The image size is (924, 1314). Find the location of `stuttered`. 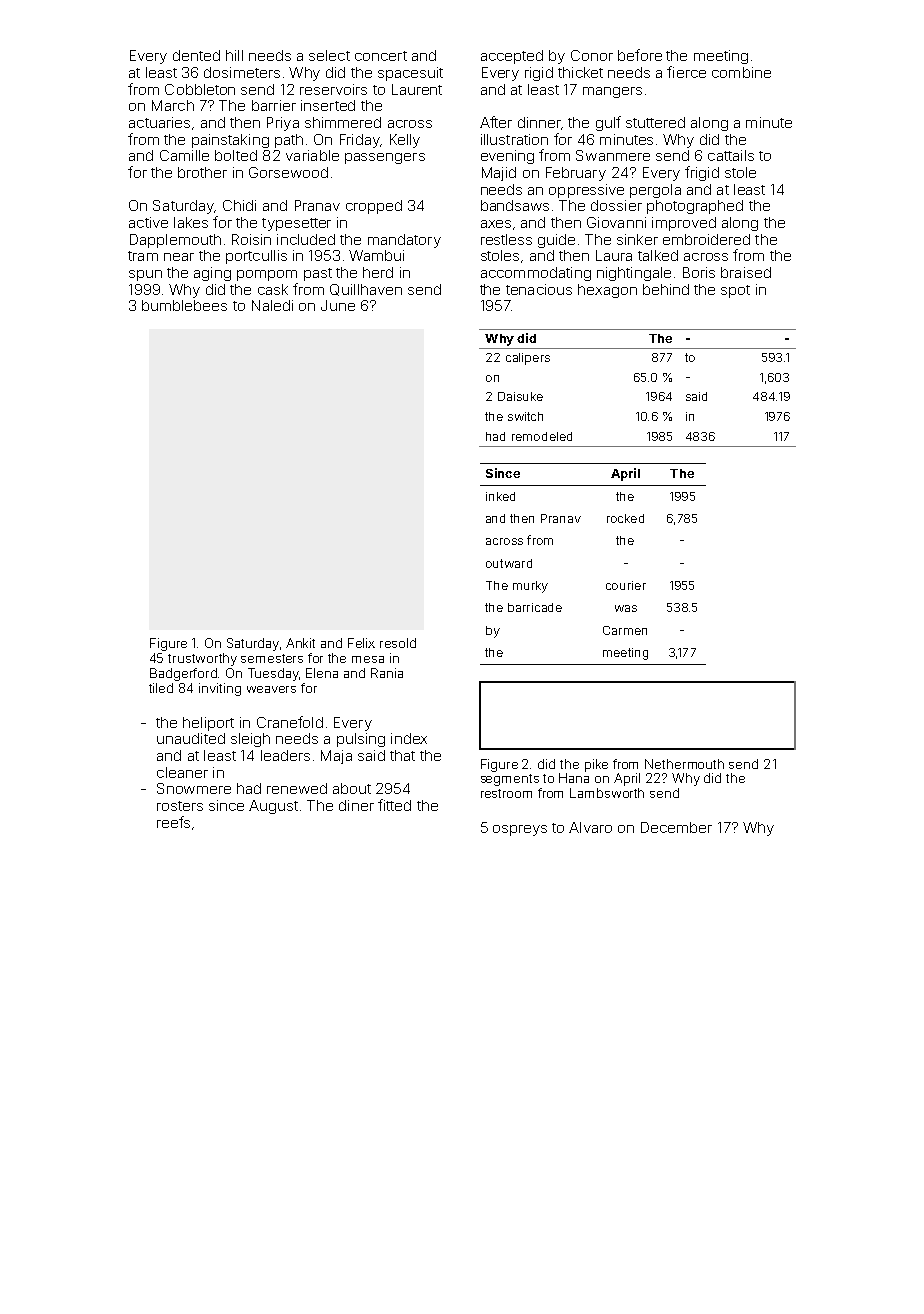

stuttered is located at coordinates (655, 122).
